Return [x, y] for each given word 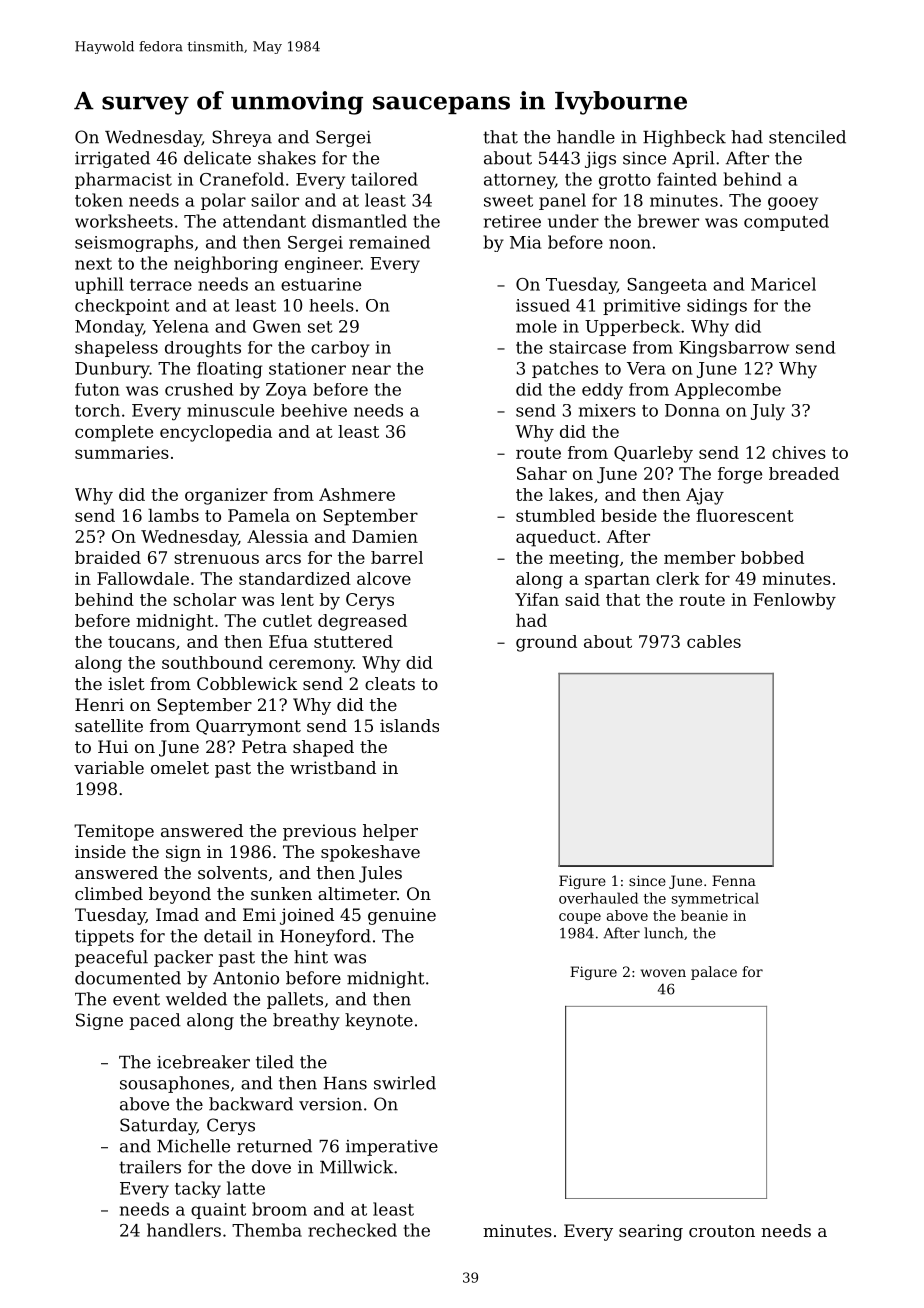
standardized [295, 578]
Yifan [537, 599]
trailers [150, 1167]
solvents [232, 872]
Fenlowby [795, 601]
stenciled [807, 137]
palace [714, 973]
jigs [600, 159]
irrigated [112, 159]
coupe [580, 918]
